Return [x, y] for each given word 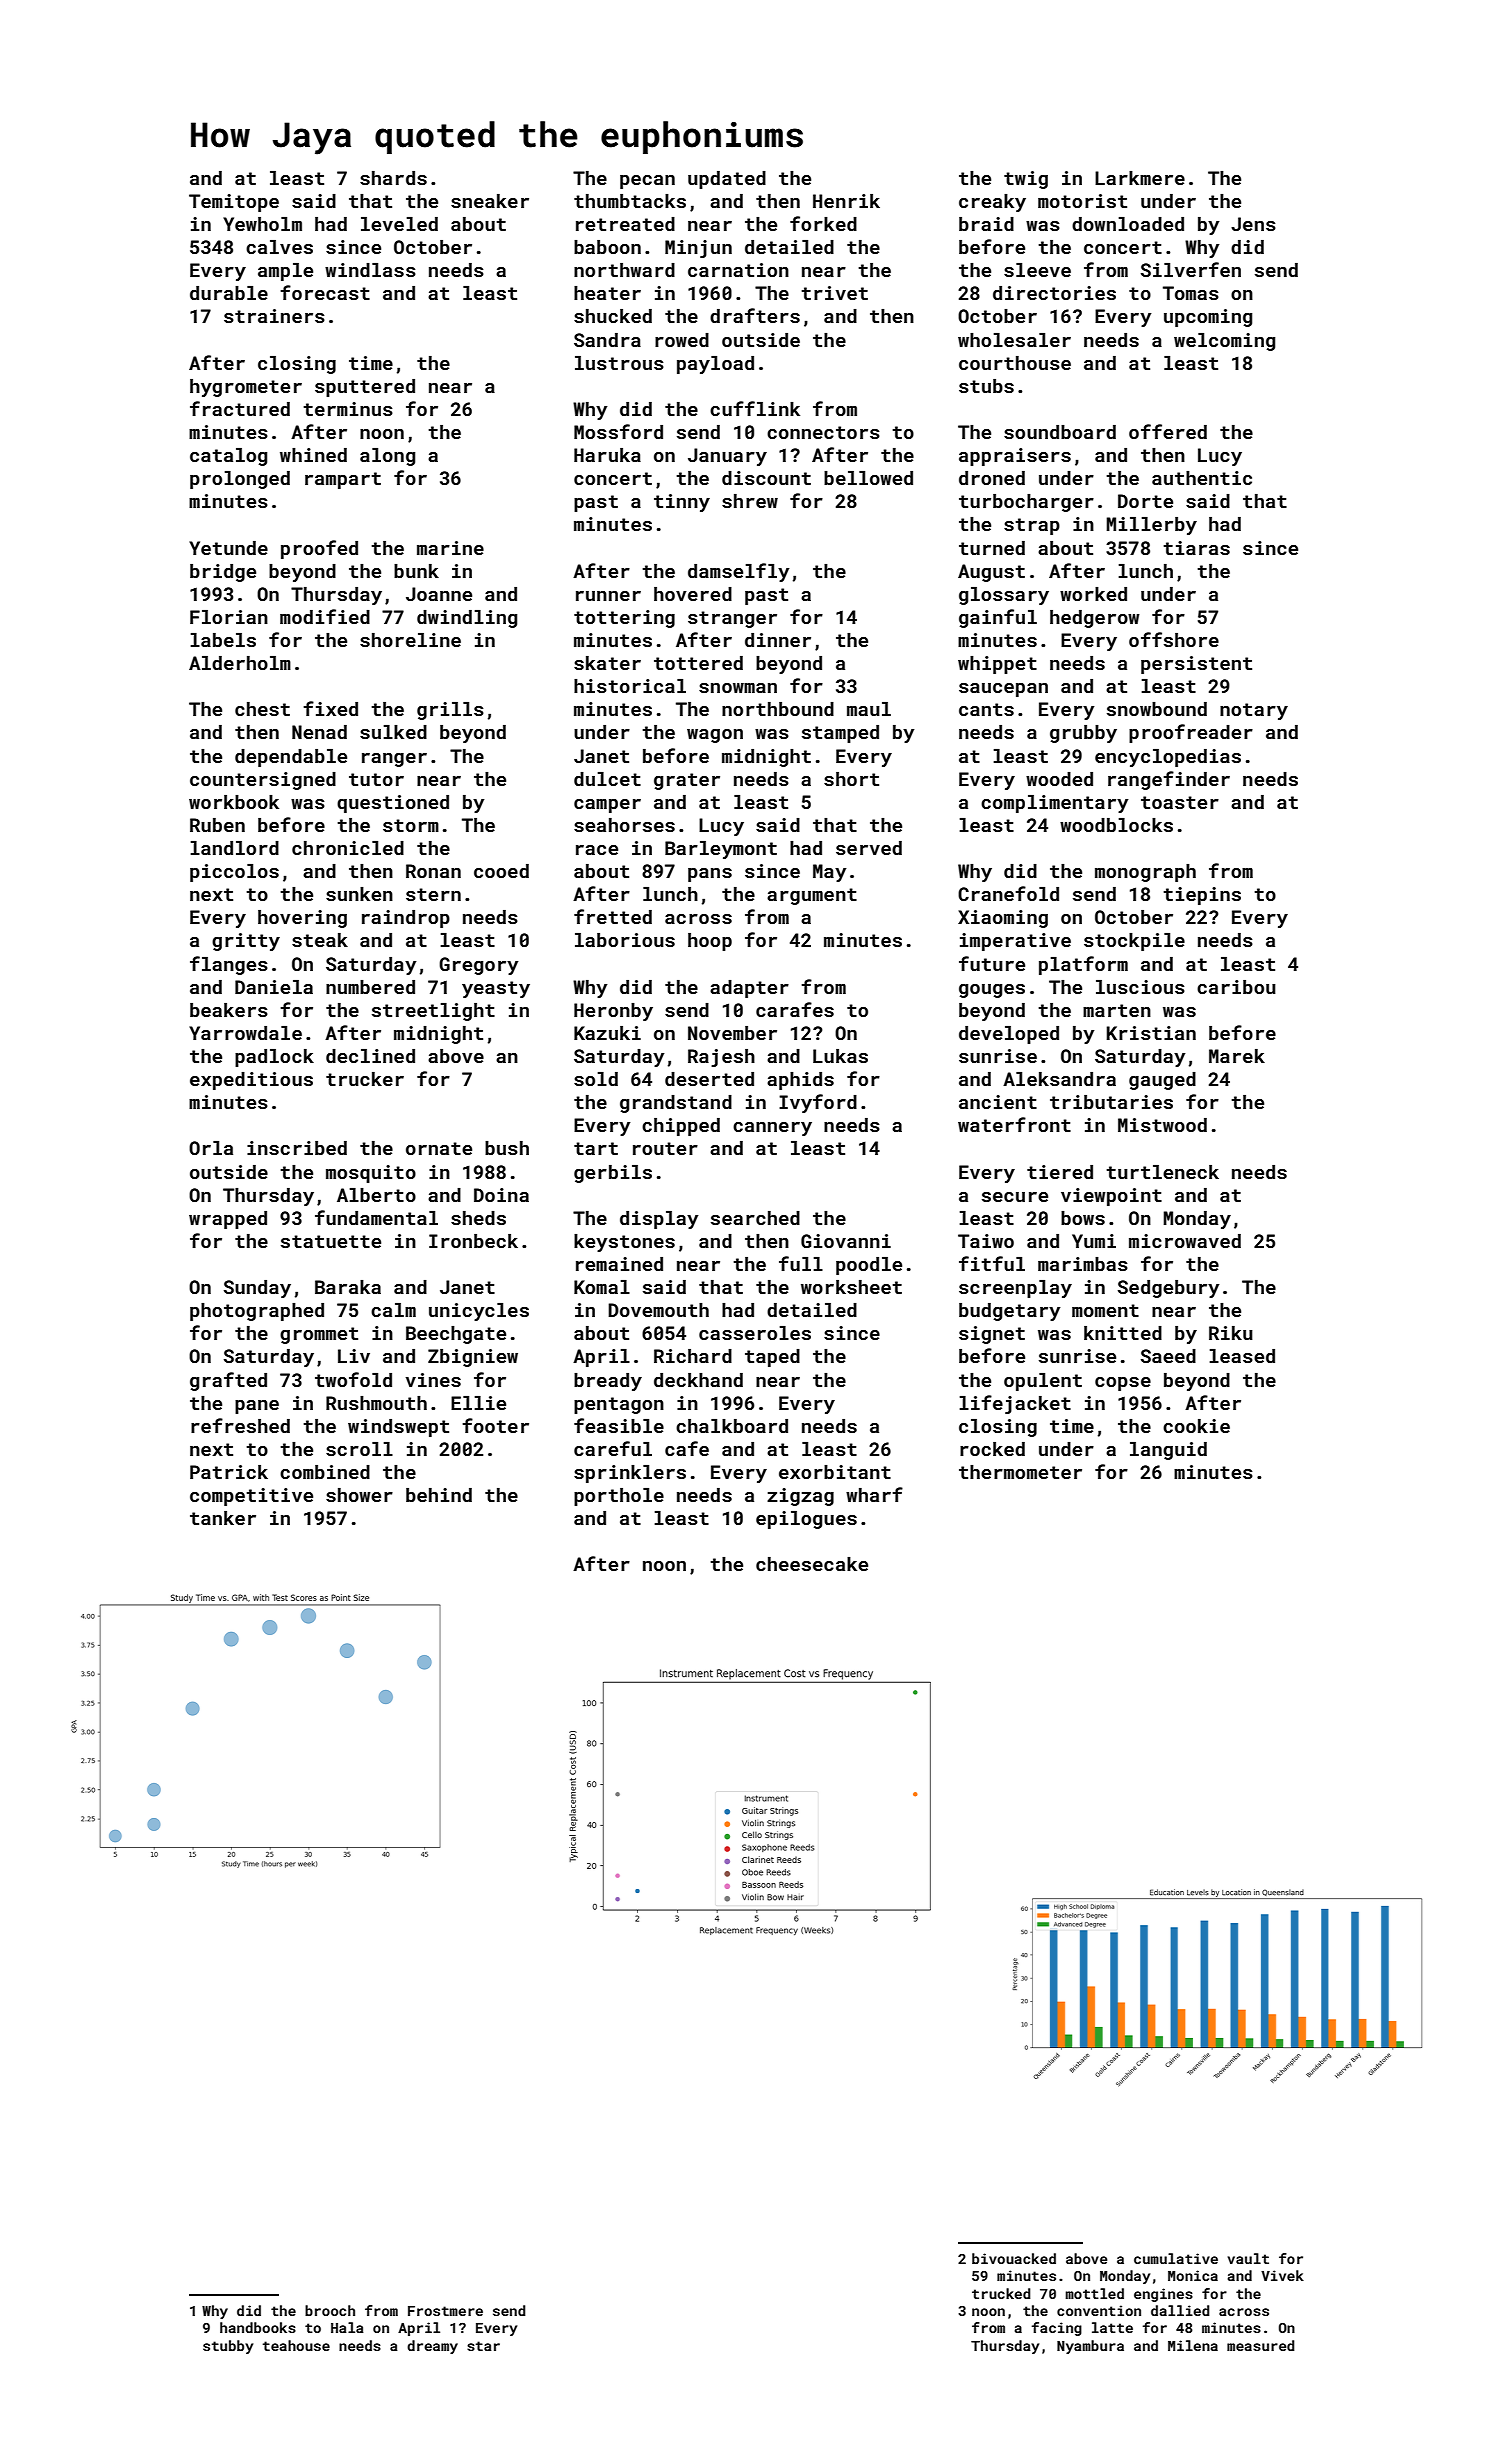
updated [727, 180]
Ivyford [818, 1103]
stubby [228, 2347]
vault [1248, 2258]
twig [1026, 180]
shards [393, 178]
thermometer [1020, 1472]
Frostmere [445, 2311]
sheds [478, 1218]
